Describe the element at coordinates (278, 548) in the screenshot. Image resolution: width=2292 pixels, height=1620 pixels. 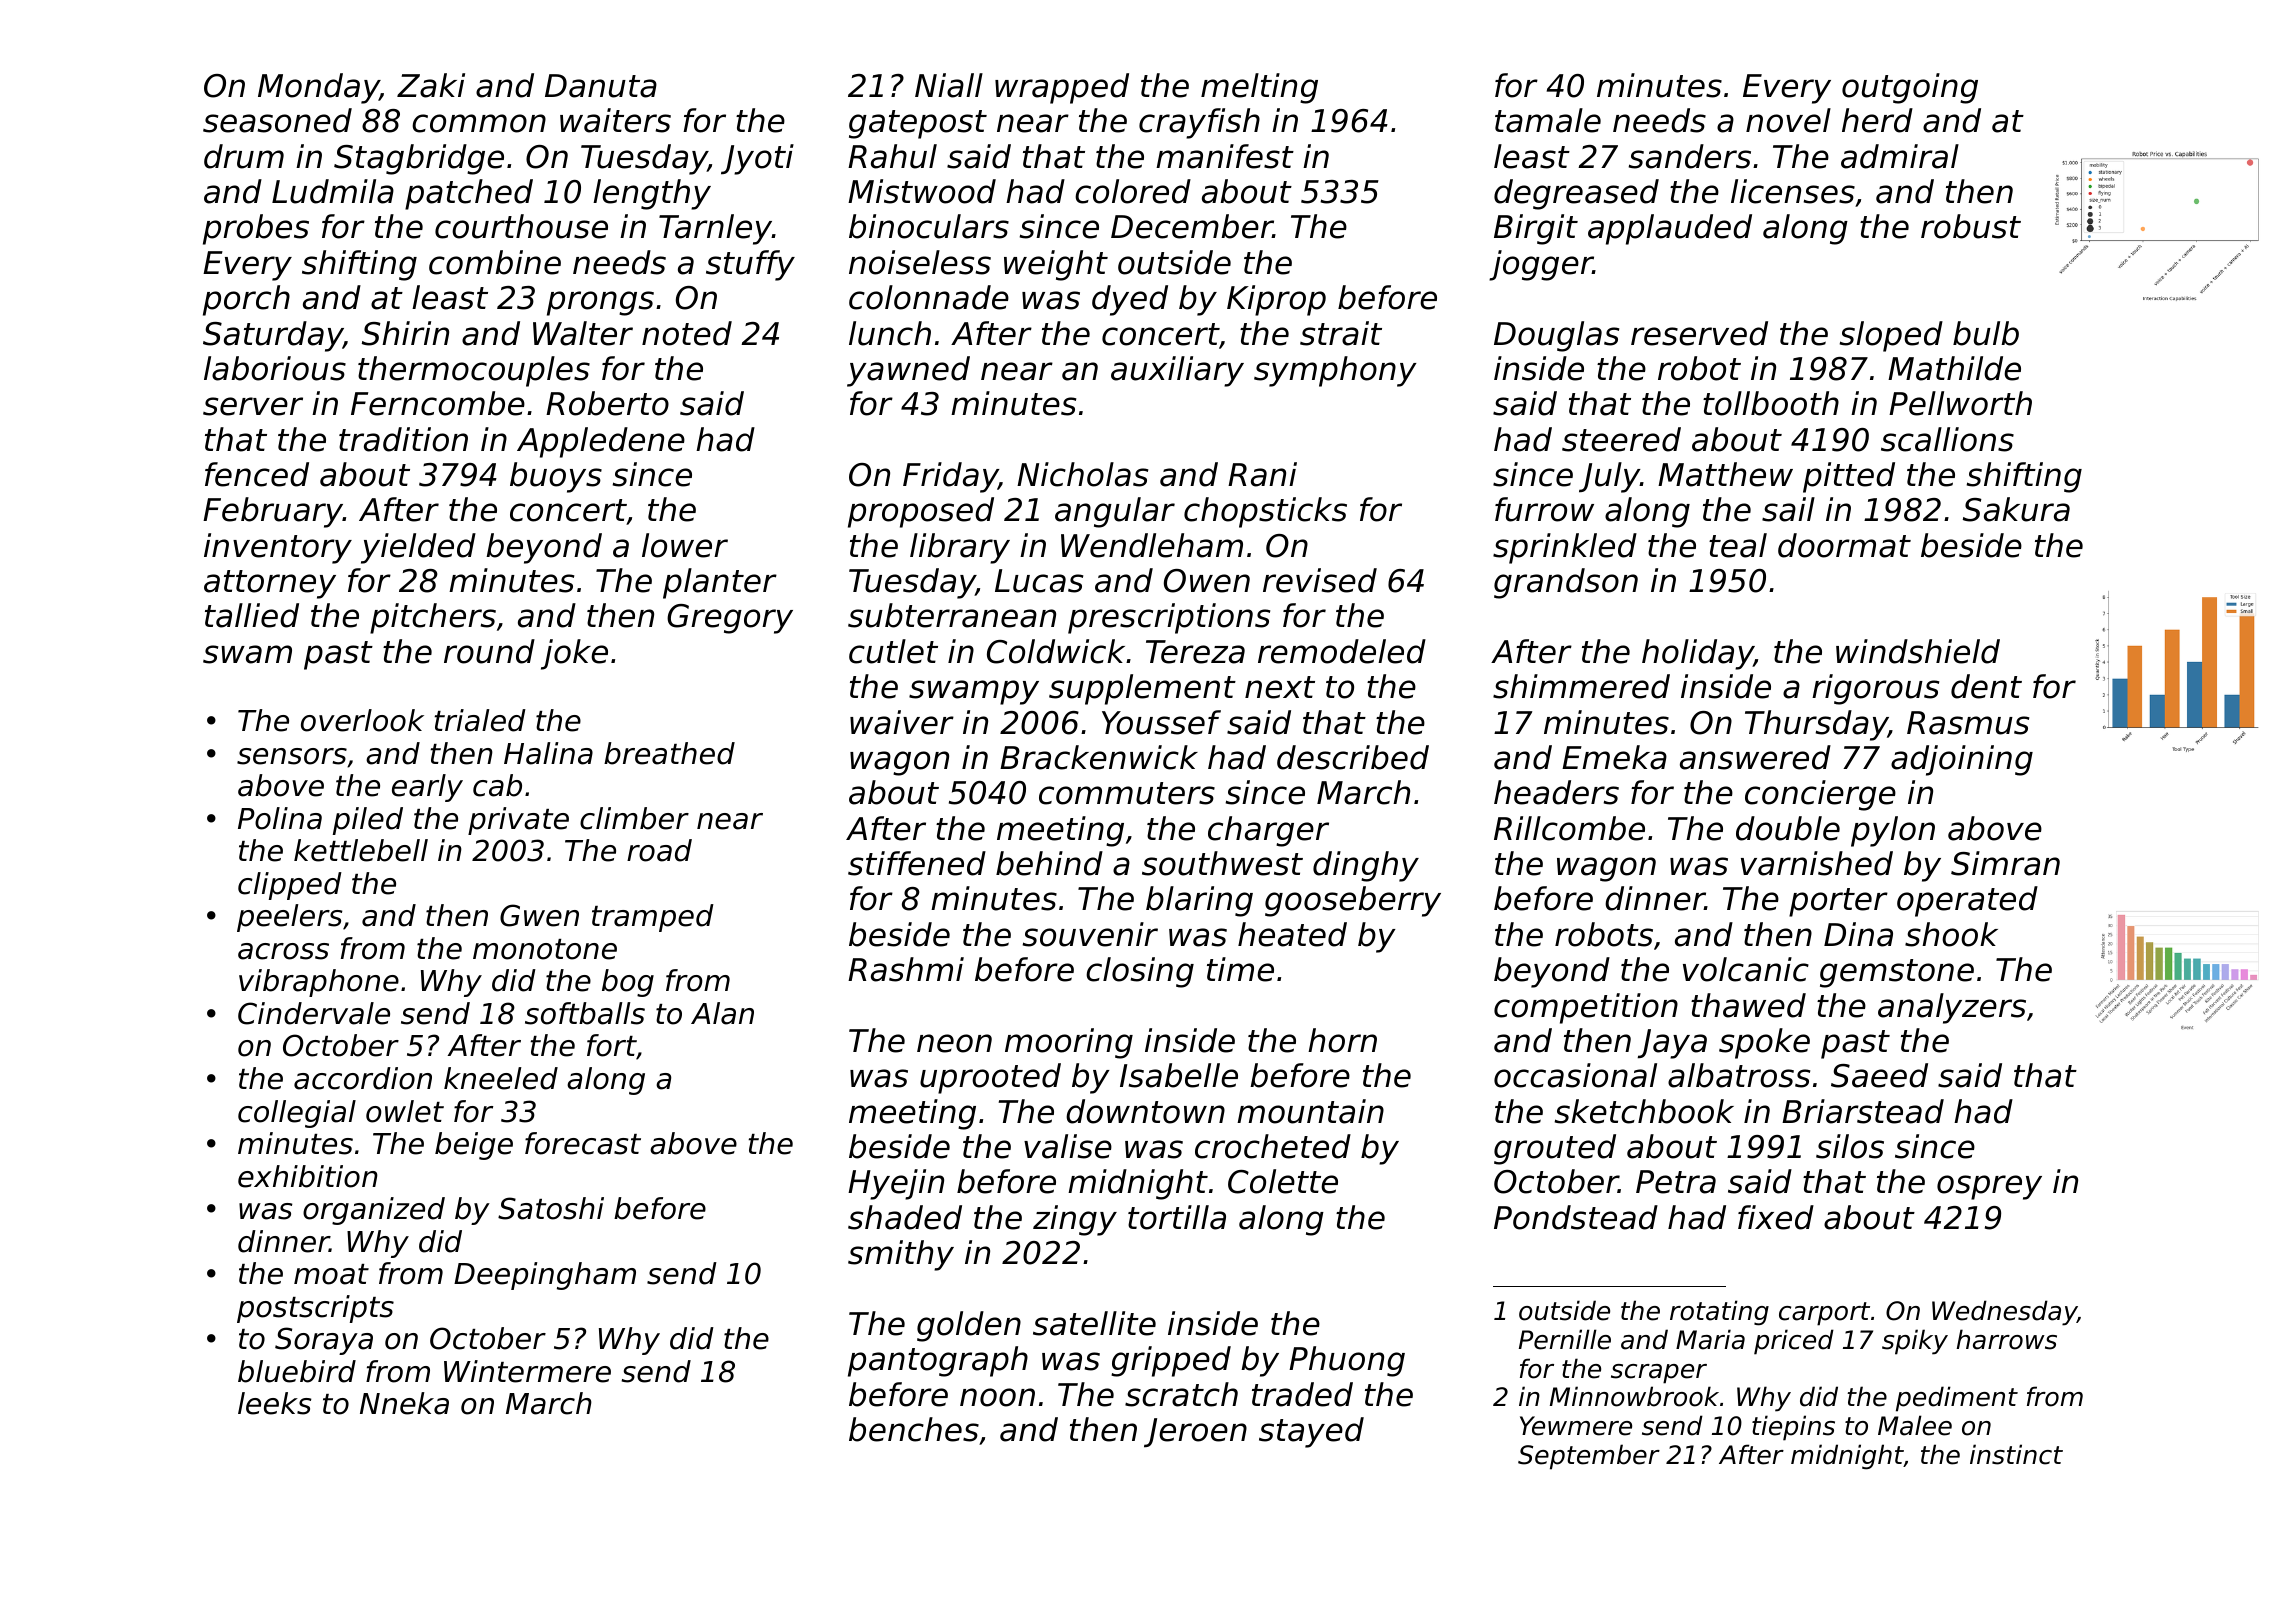
I see `inventory` at that location.
